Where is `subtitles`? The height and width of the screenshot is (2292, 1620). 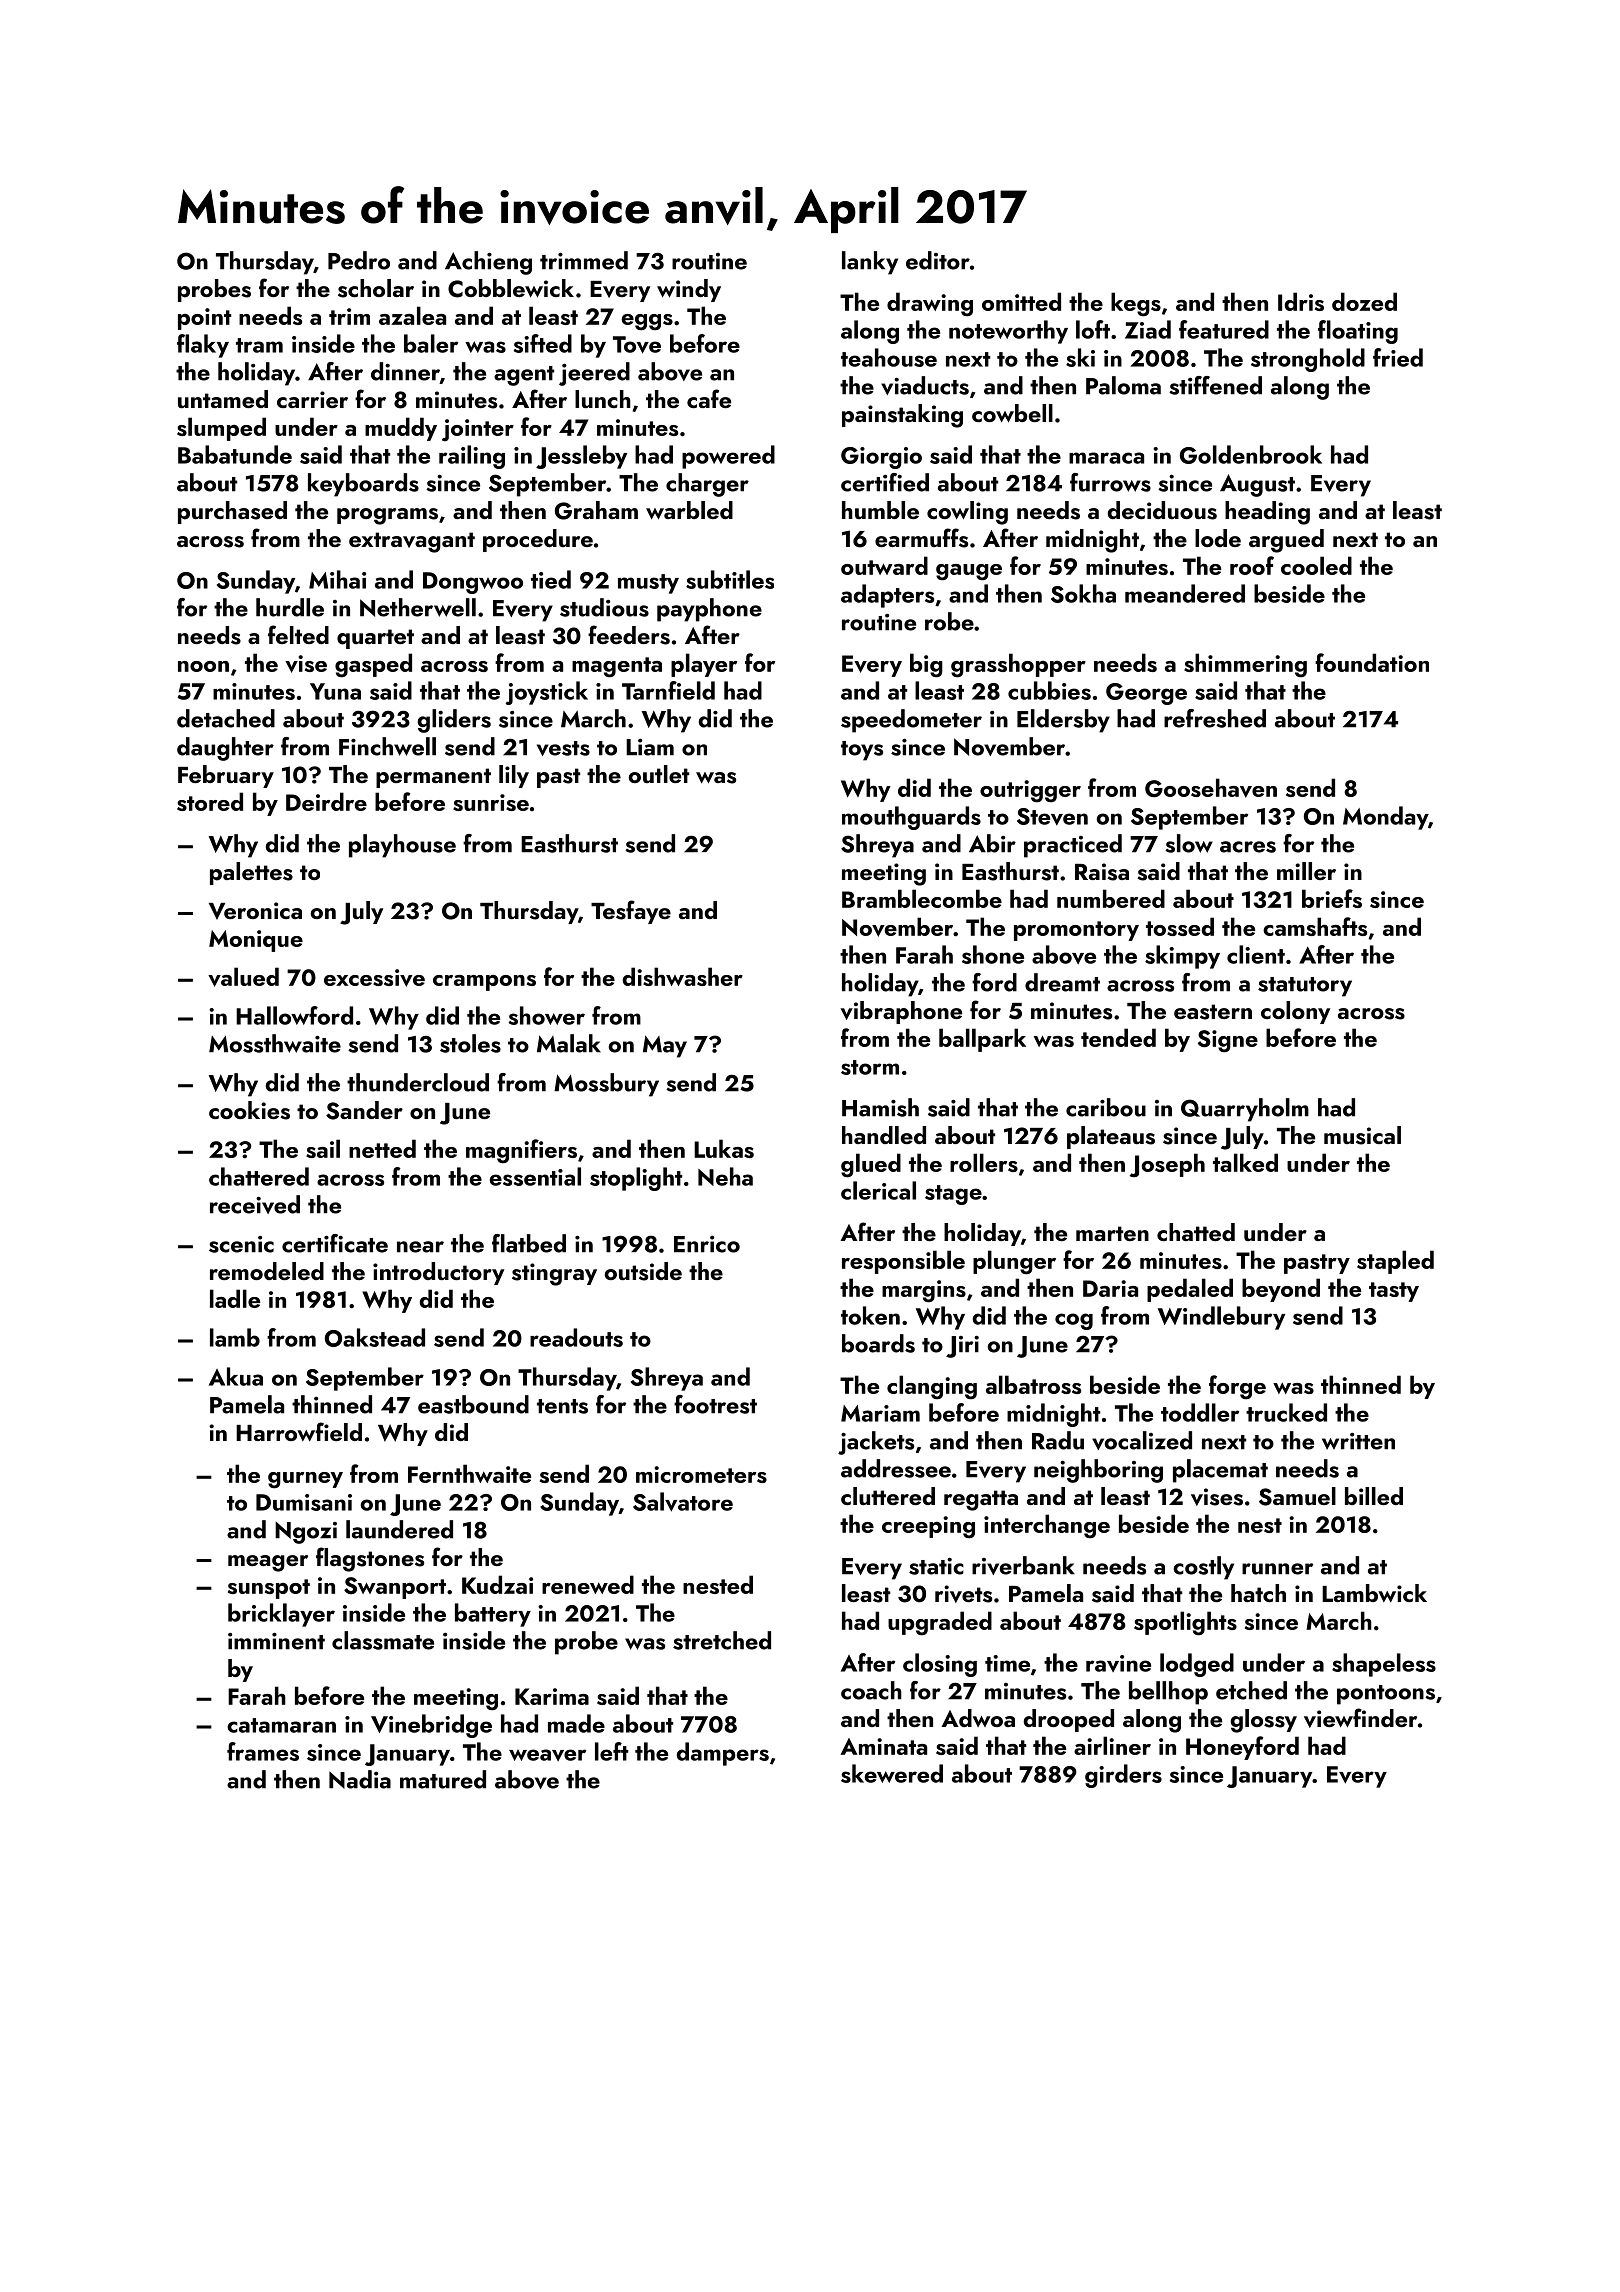 subtitles is located at coordinates (730, 579).
